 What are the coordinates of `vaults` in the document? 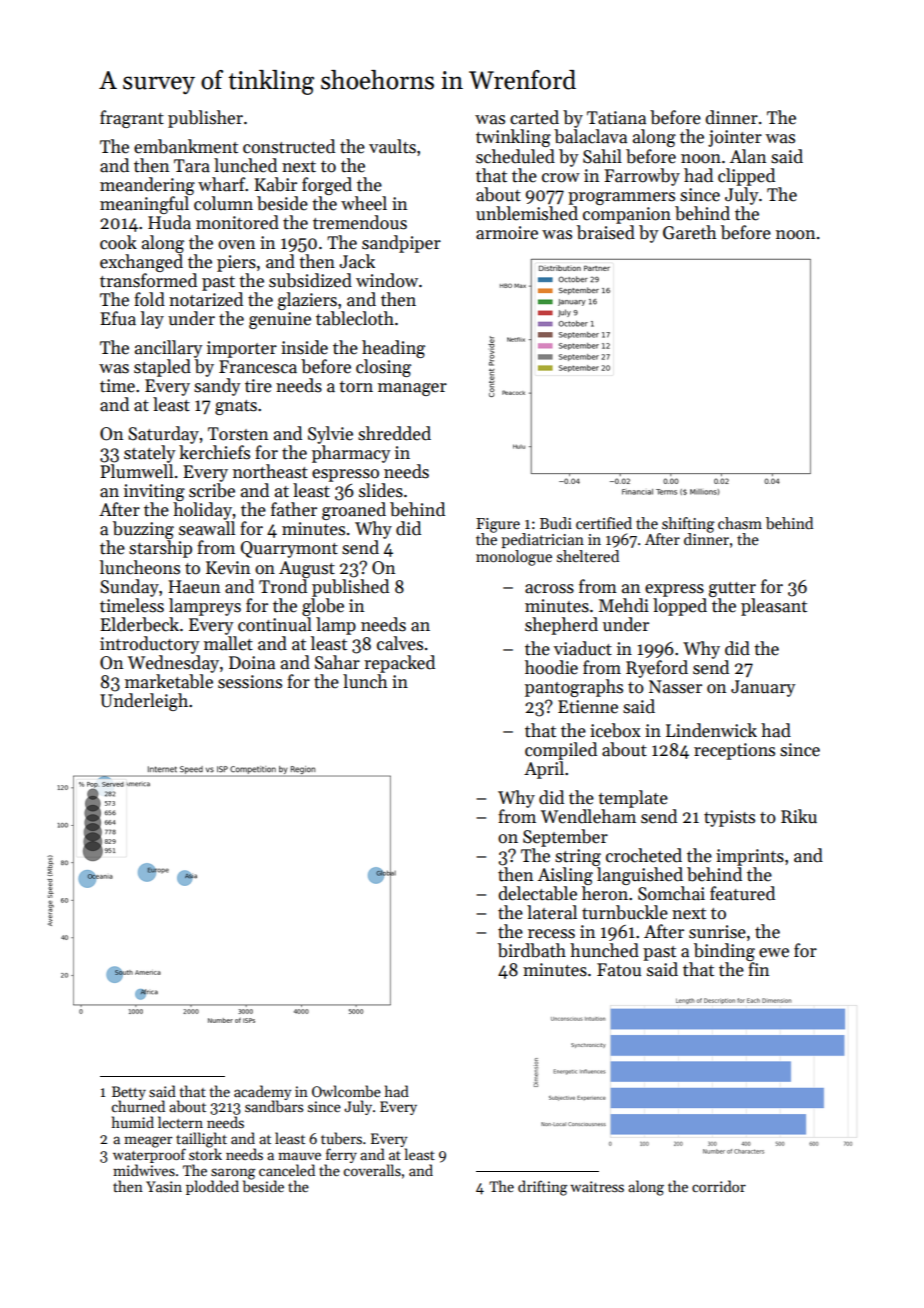 It's located at (392, 146).
